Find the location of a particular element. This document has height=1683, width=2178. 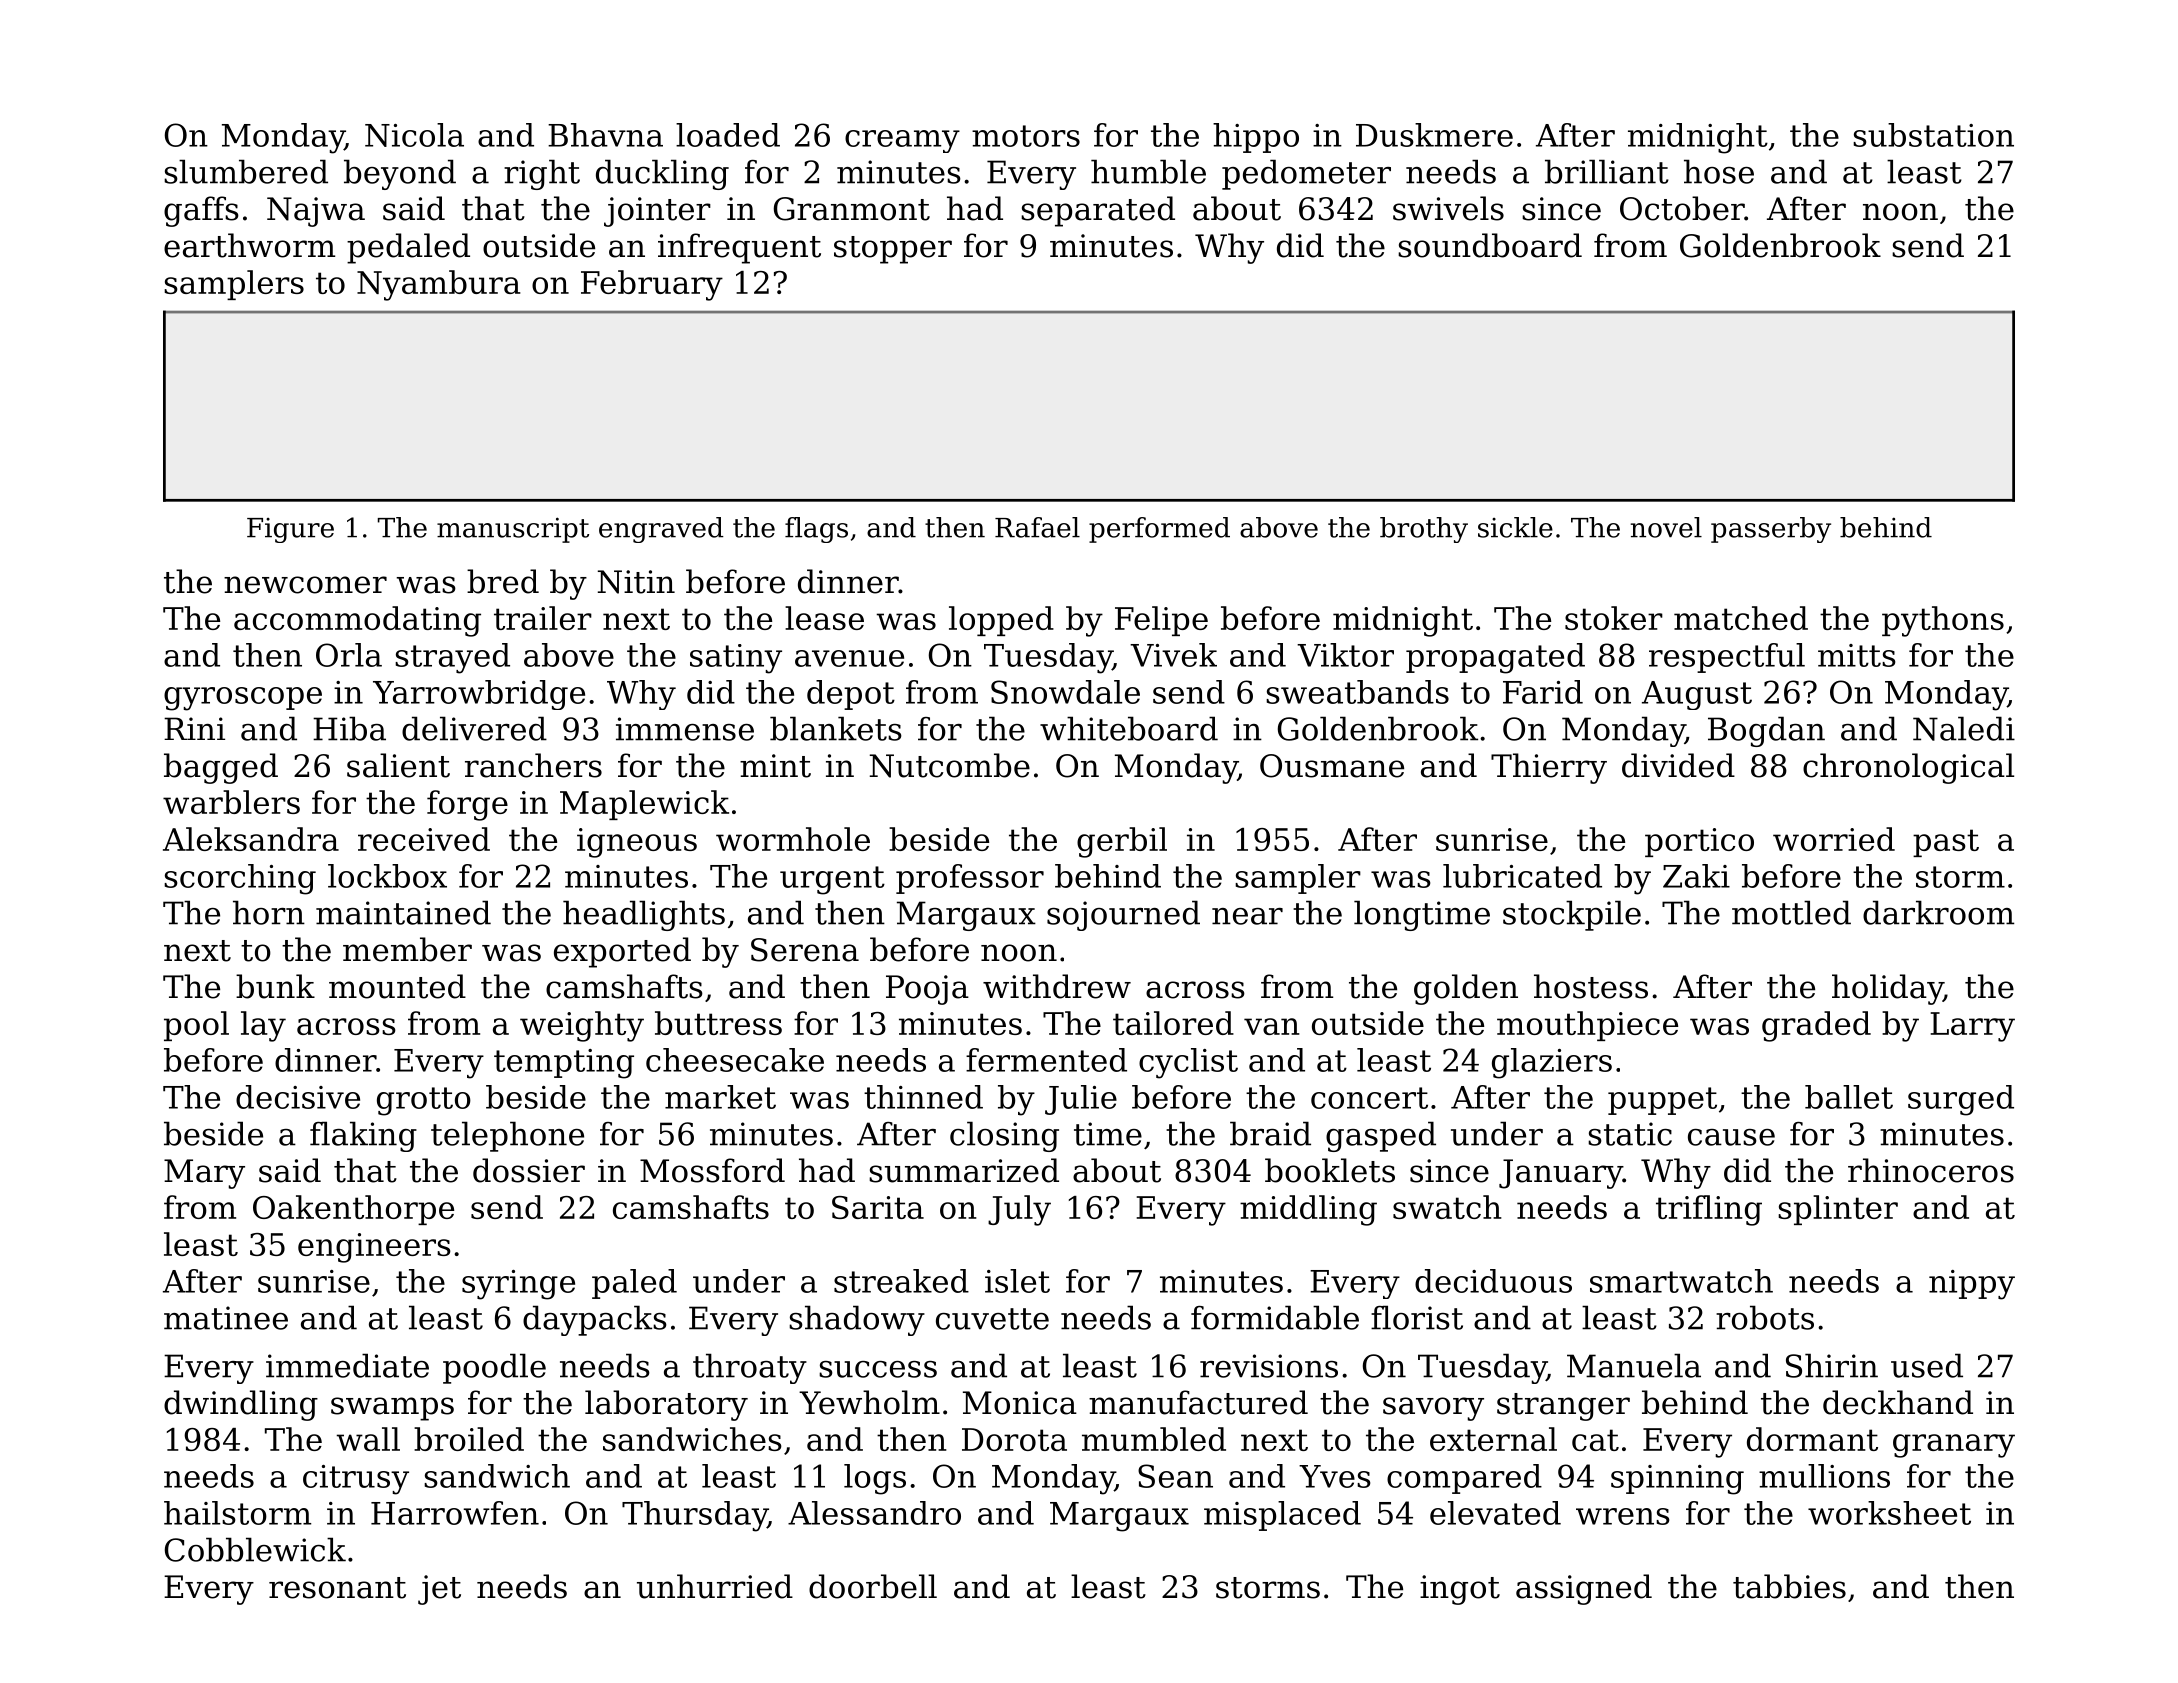

concert is located at coordinates (1369, 1098).
